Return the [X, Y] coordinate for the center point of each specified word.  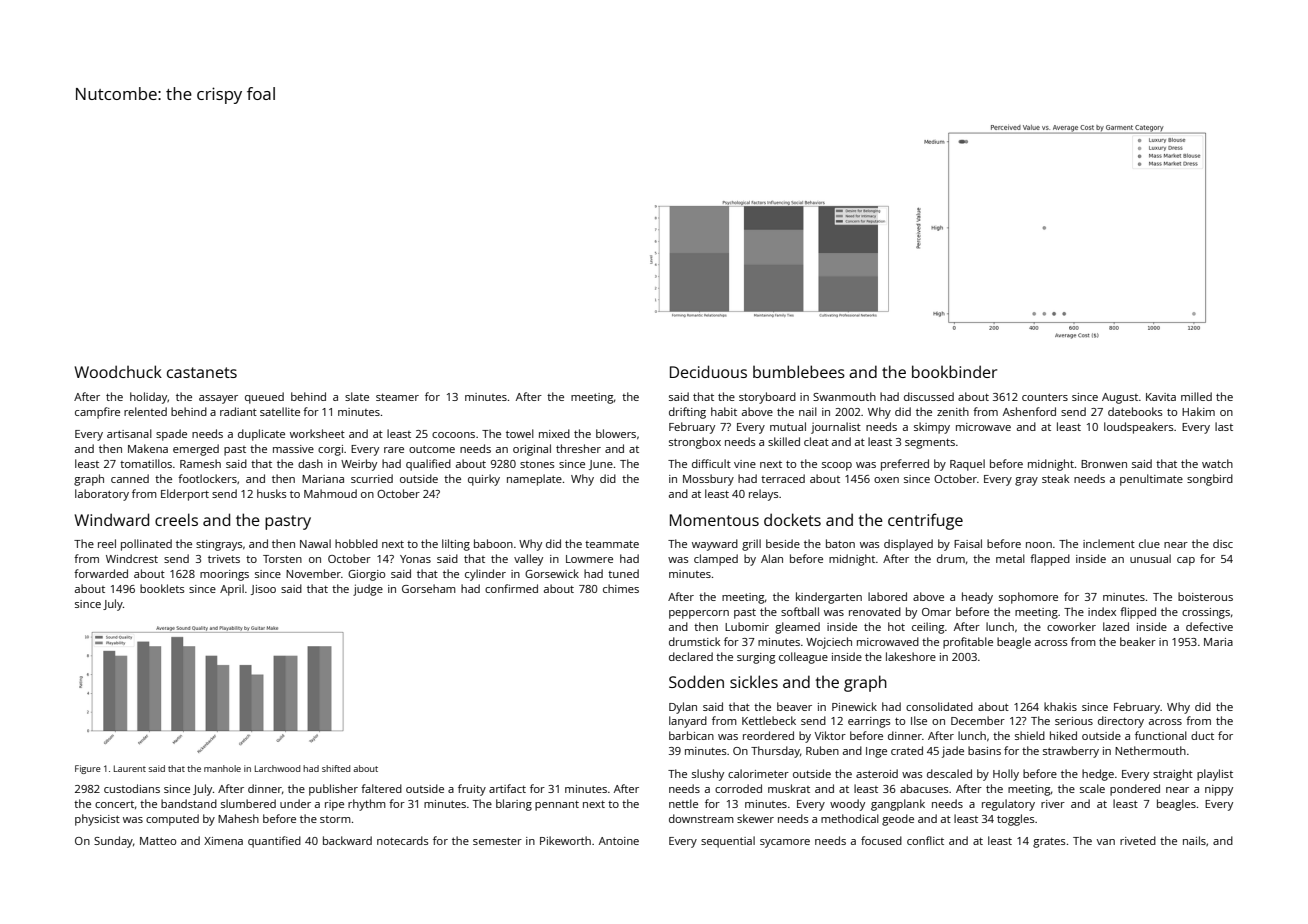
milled [1196, 396]
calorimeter [758, 773]
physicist [97, 820]
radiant [238, 411]
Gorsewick [552, 573]
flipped [1138, 613]
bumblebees [799, 371]
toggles [1015, 820]
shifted [336, 768]
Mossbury [708, 480]
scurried [372, 478]
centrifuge [925, 521]
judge [368, 590]
